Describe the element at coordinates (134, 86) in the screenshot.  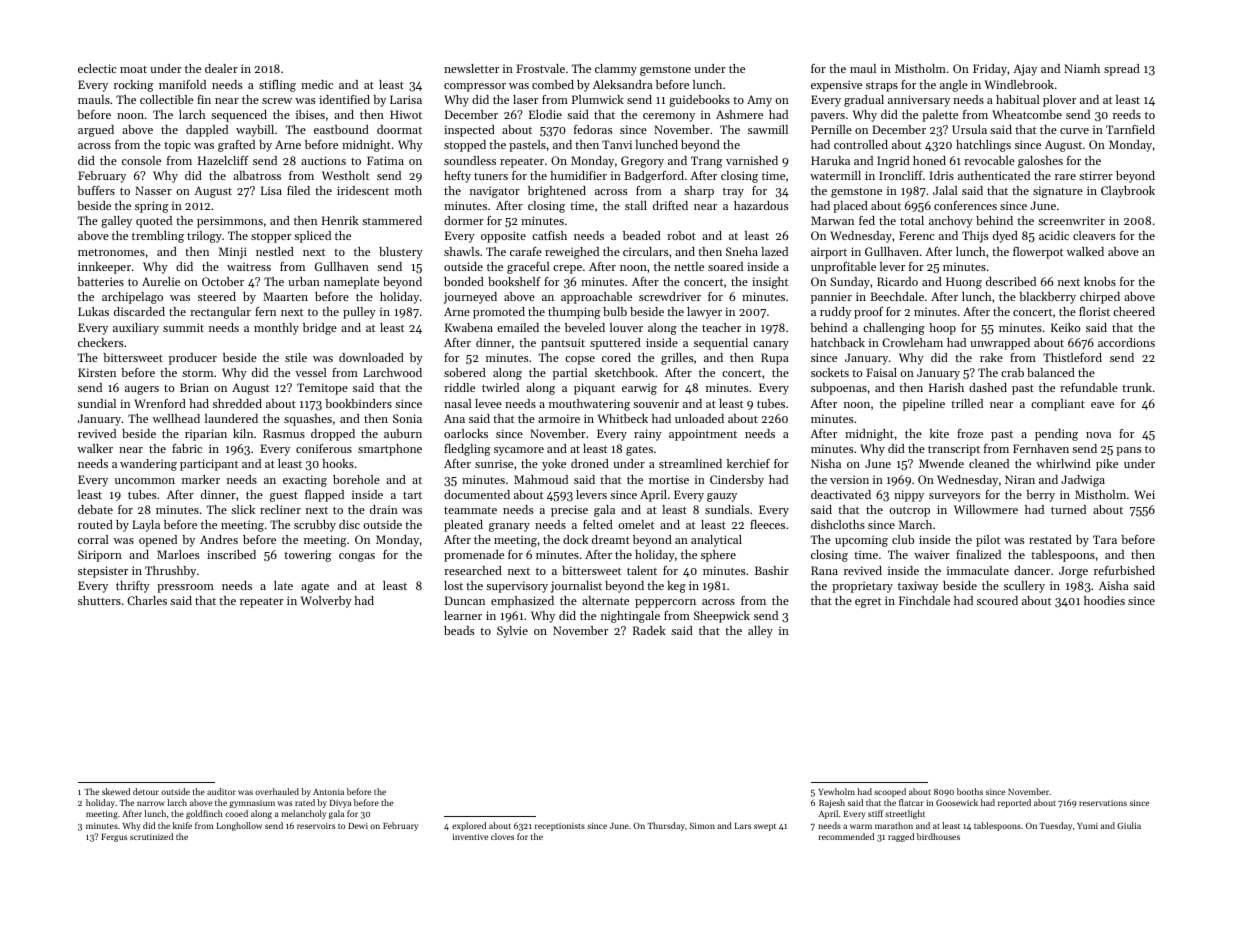
I see `rocking` at that location.
